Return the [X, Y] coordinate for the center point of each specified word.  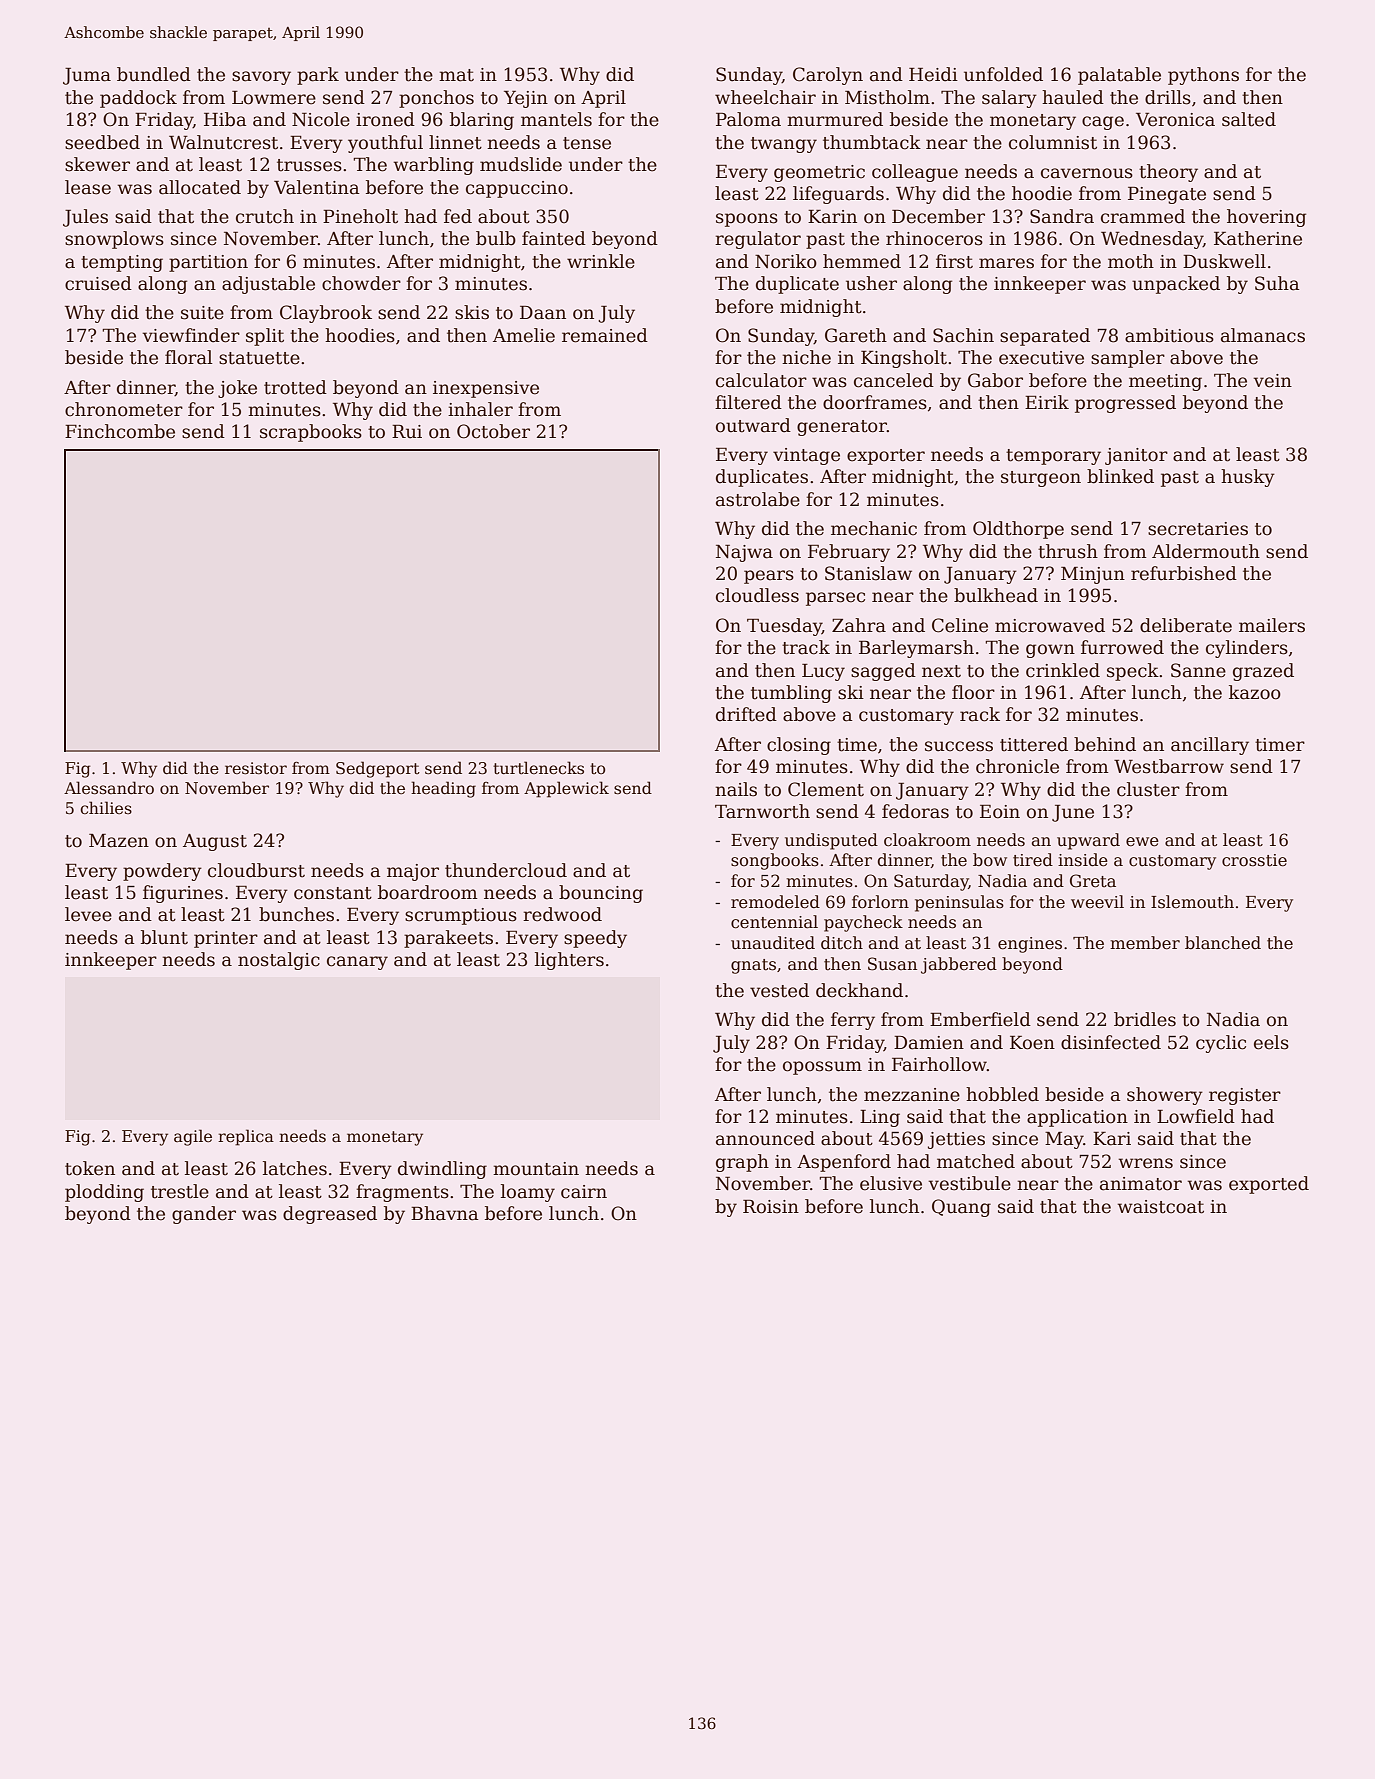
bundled [154, 74]
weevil [1097, 902]
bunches [296, 914]
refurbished [1184, 573]
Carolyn [828, 76]
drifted [746, 714]
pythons [1203, 76]
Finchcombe [120, 431]
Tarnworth [762, 811]
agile [193, 1137]
